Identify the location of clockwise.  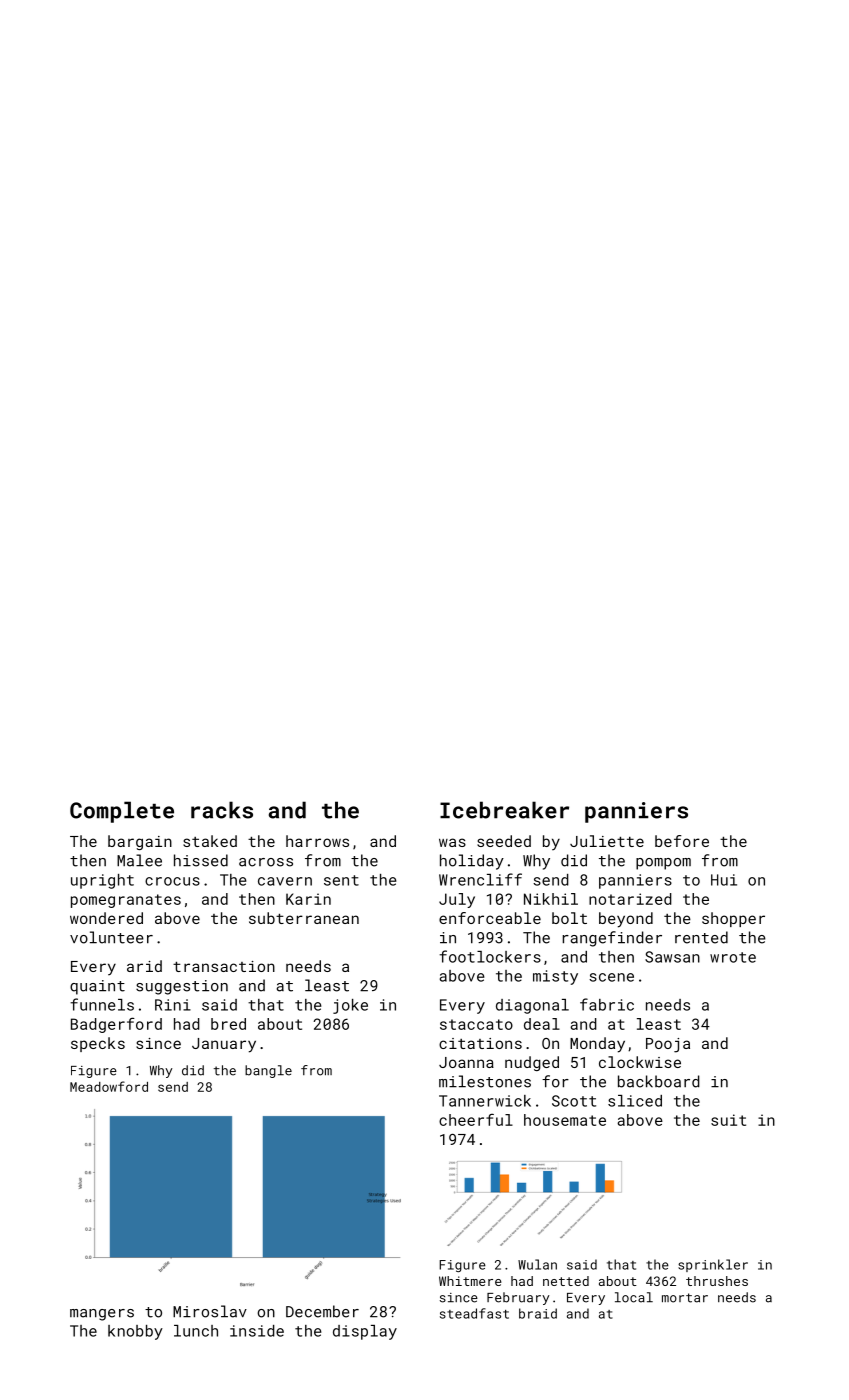
(640, 1062).
